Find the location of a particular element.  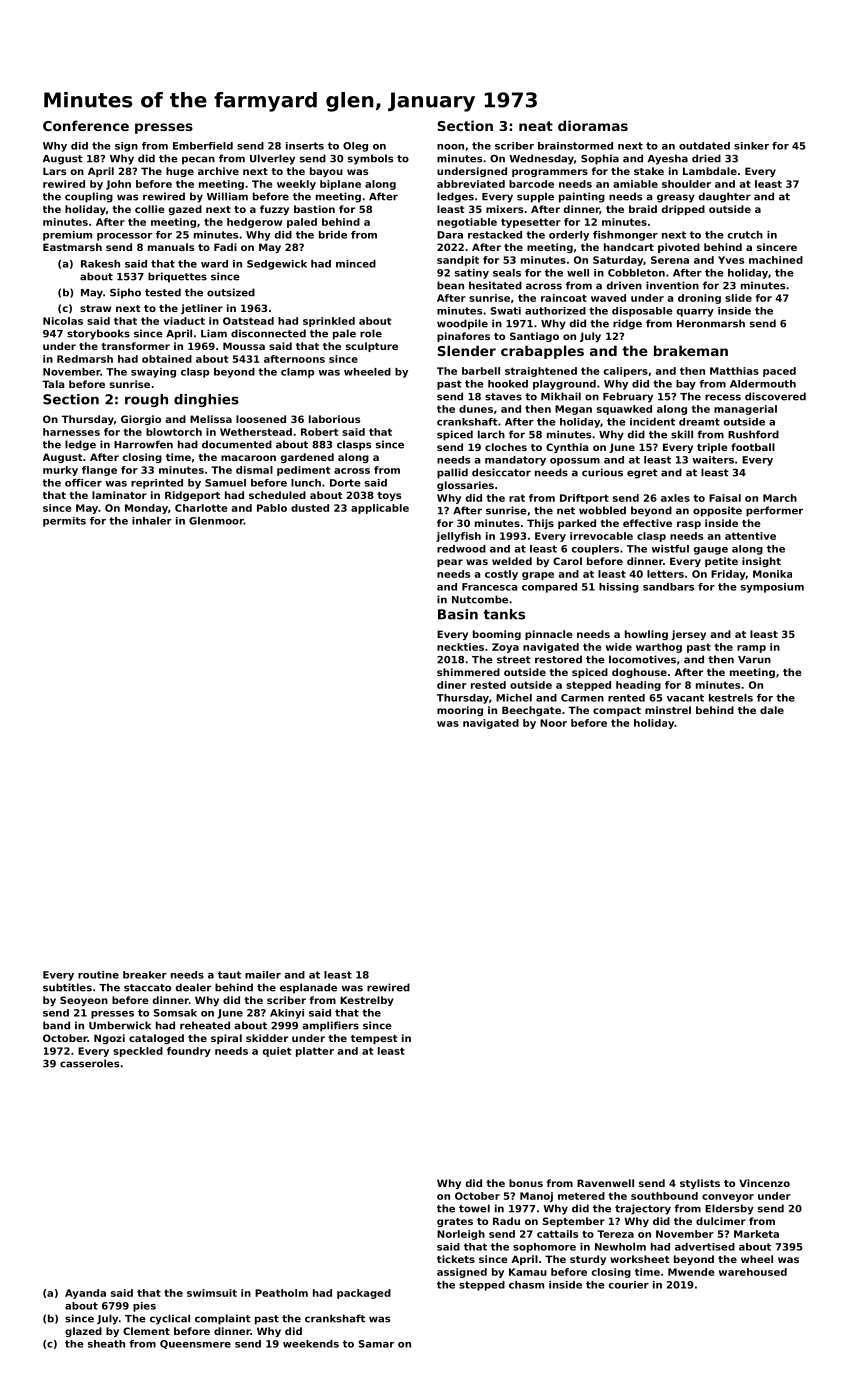

Beechgate is located at coordinates (531, 711).
